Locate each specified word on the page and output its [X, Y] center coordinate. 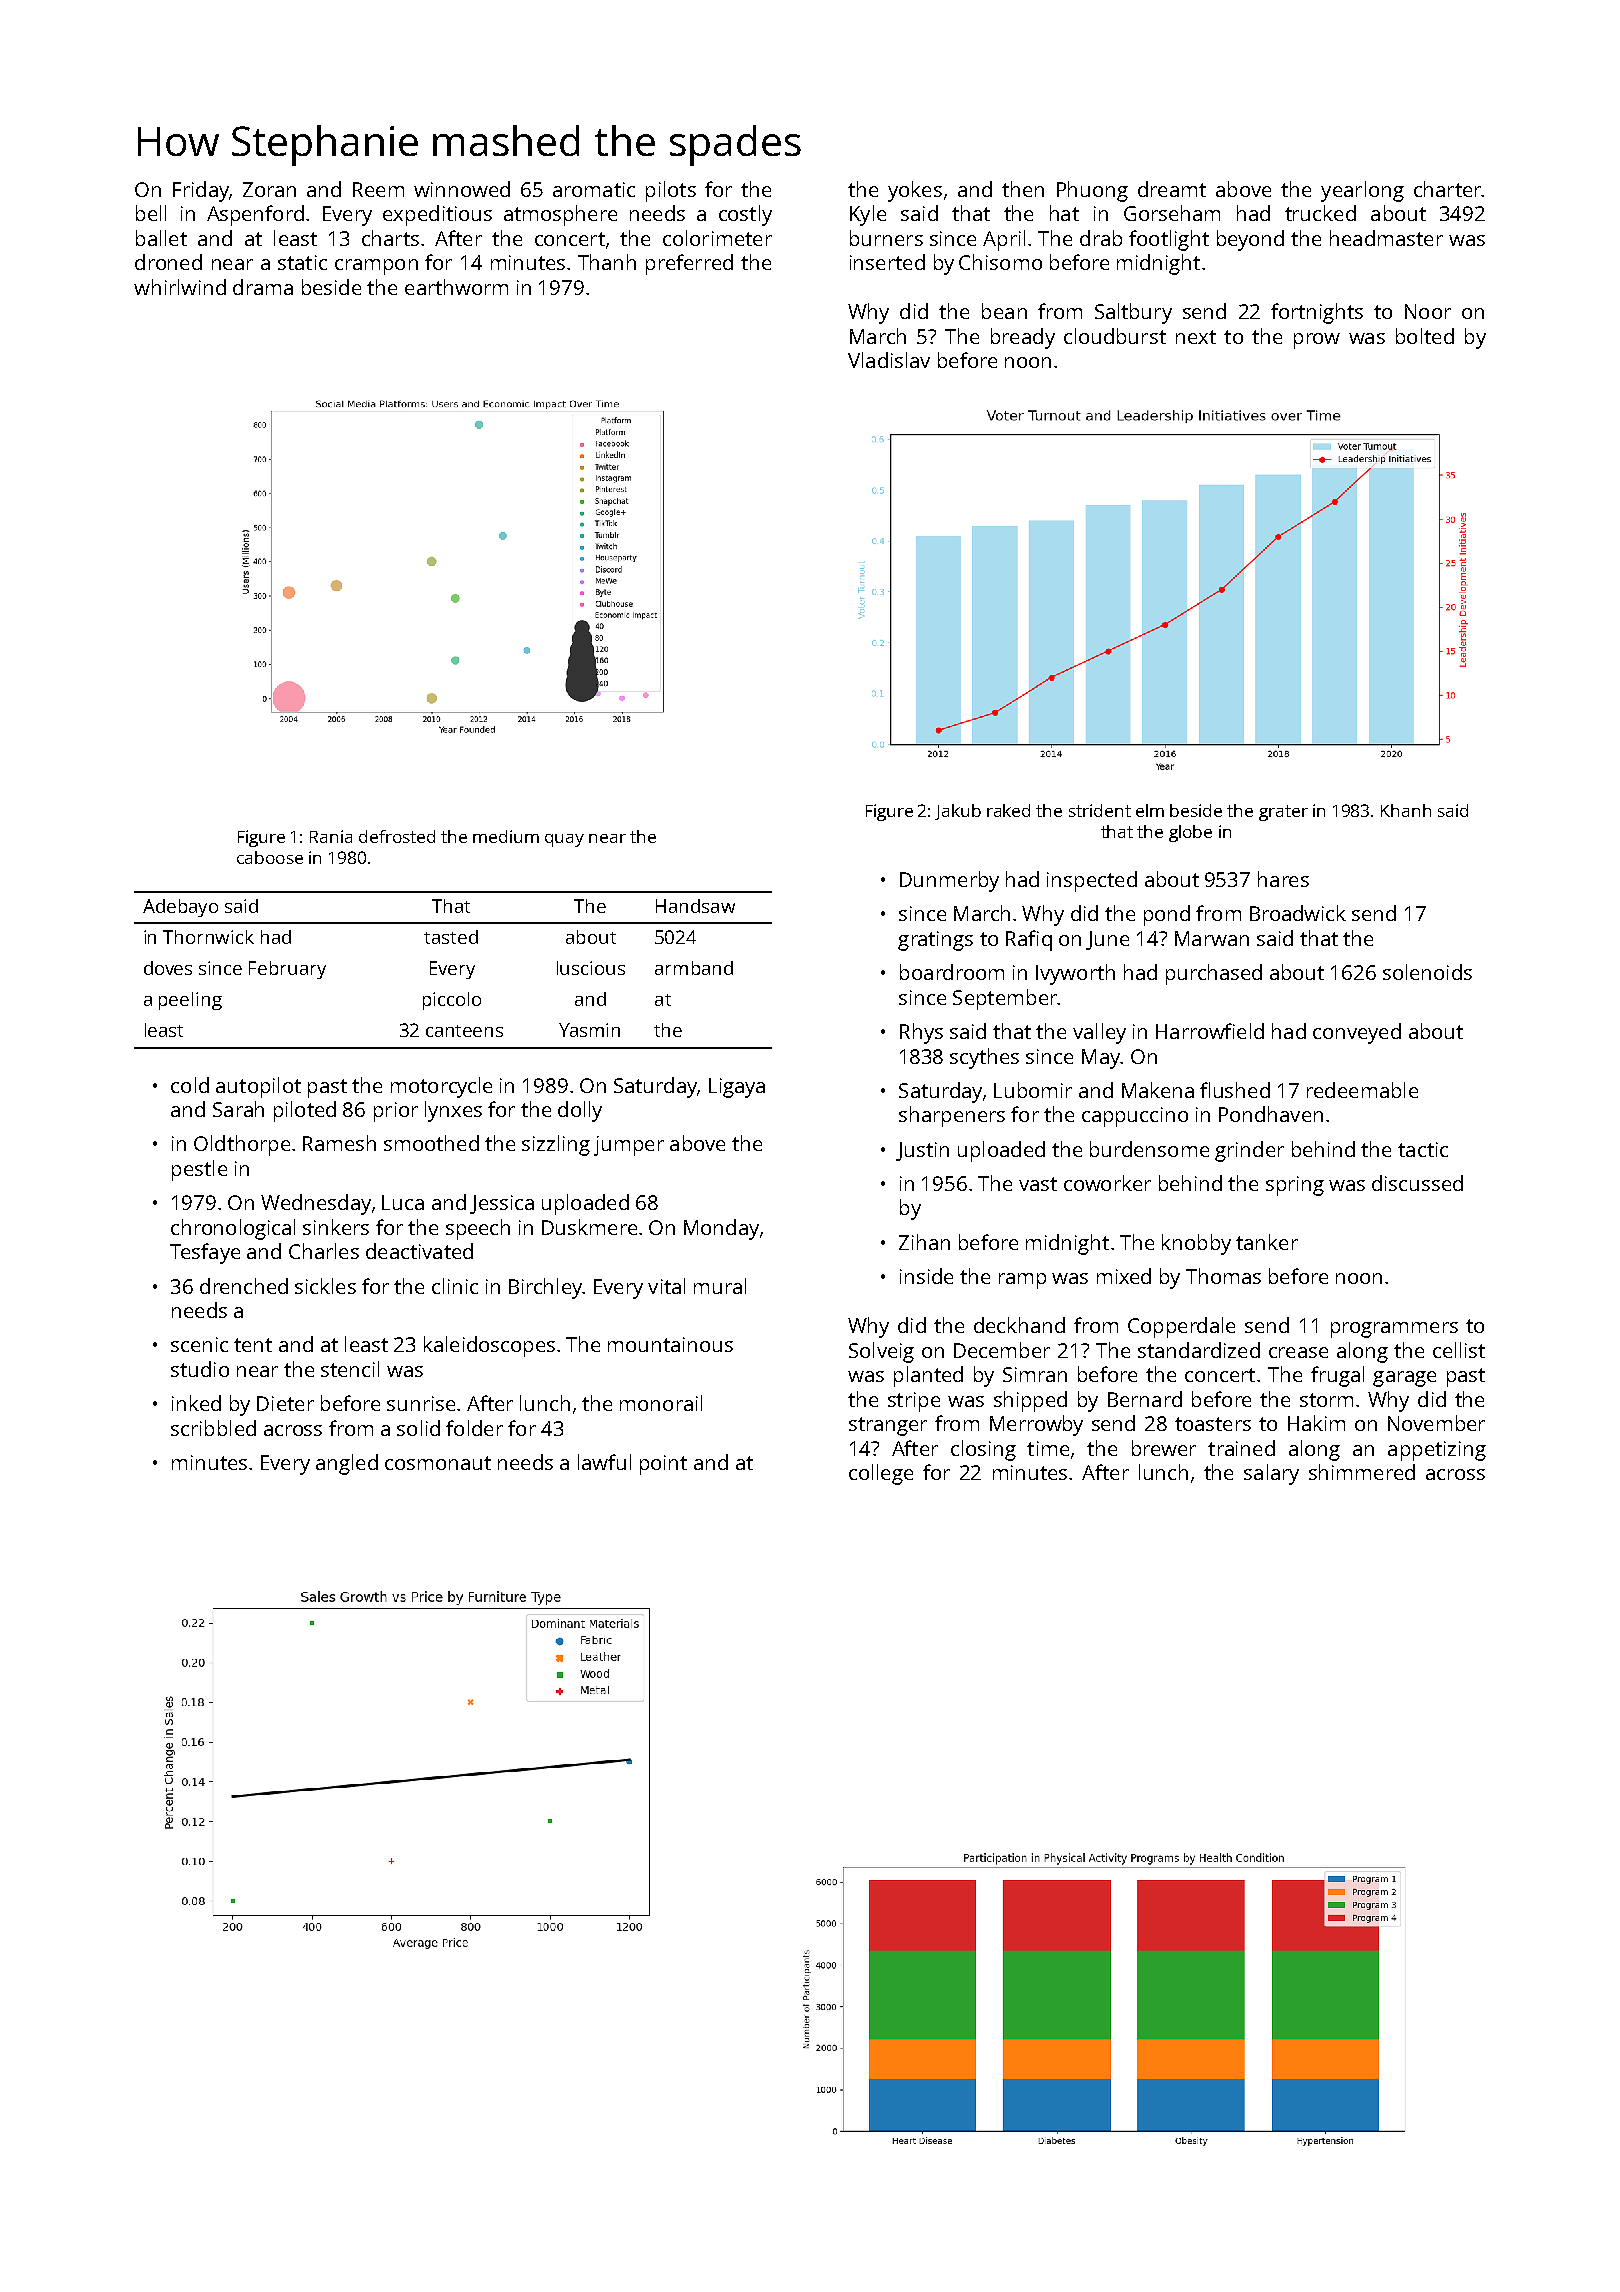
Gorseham [1172, 213]
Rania [331, 836]
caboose [270, 857]
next [1196, 337]
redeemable [1362, 1090]
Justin [922, 1151]
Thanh [607, 262]
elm [1150, 810]
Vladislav [889, 360]
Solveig [881, 1352]
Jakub [958, 812]
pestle [199, 1170]
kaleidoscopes [489, 1346]
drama [263, 287]
